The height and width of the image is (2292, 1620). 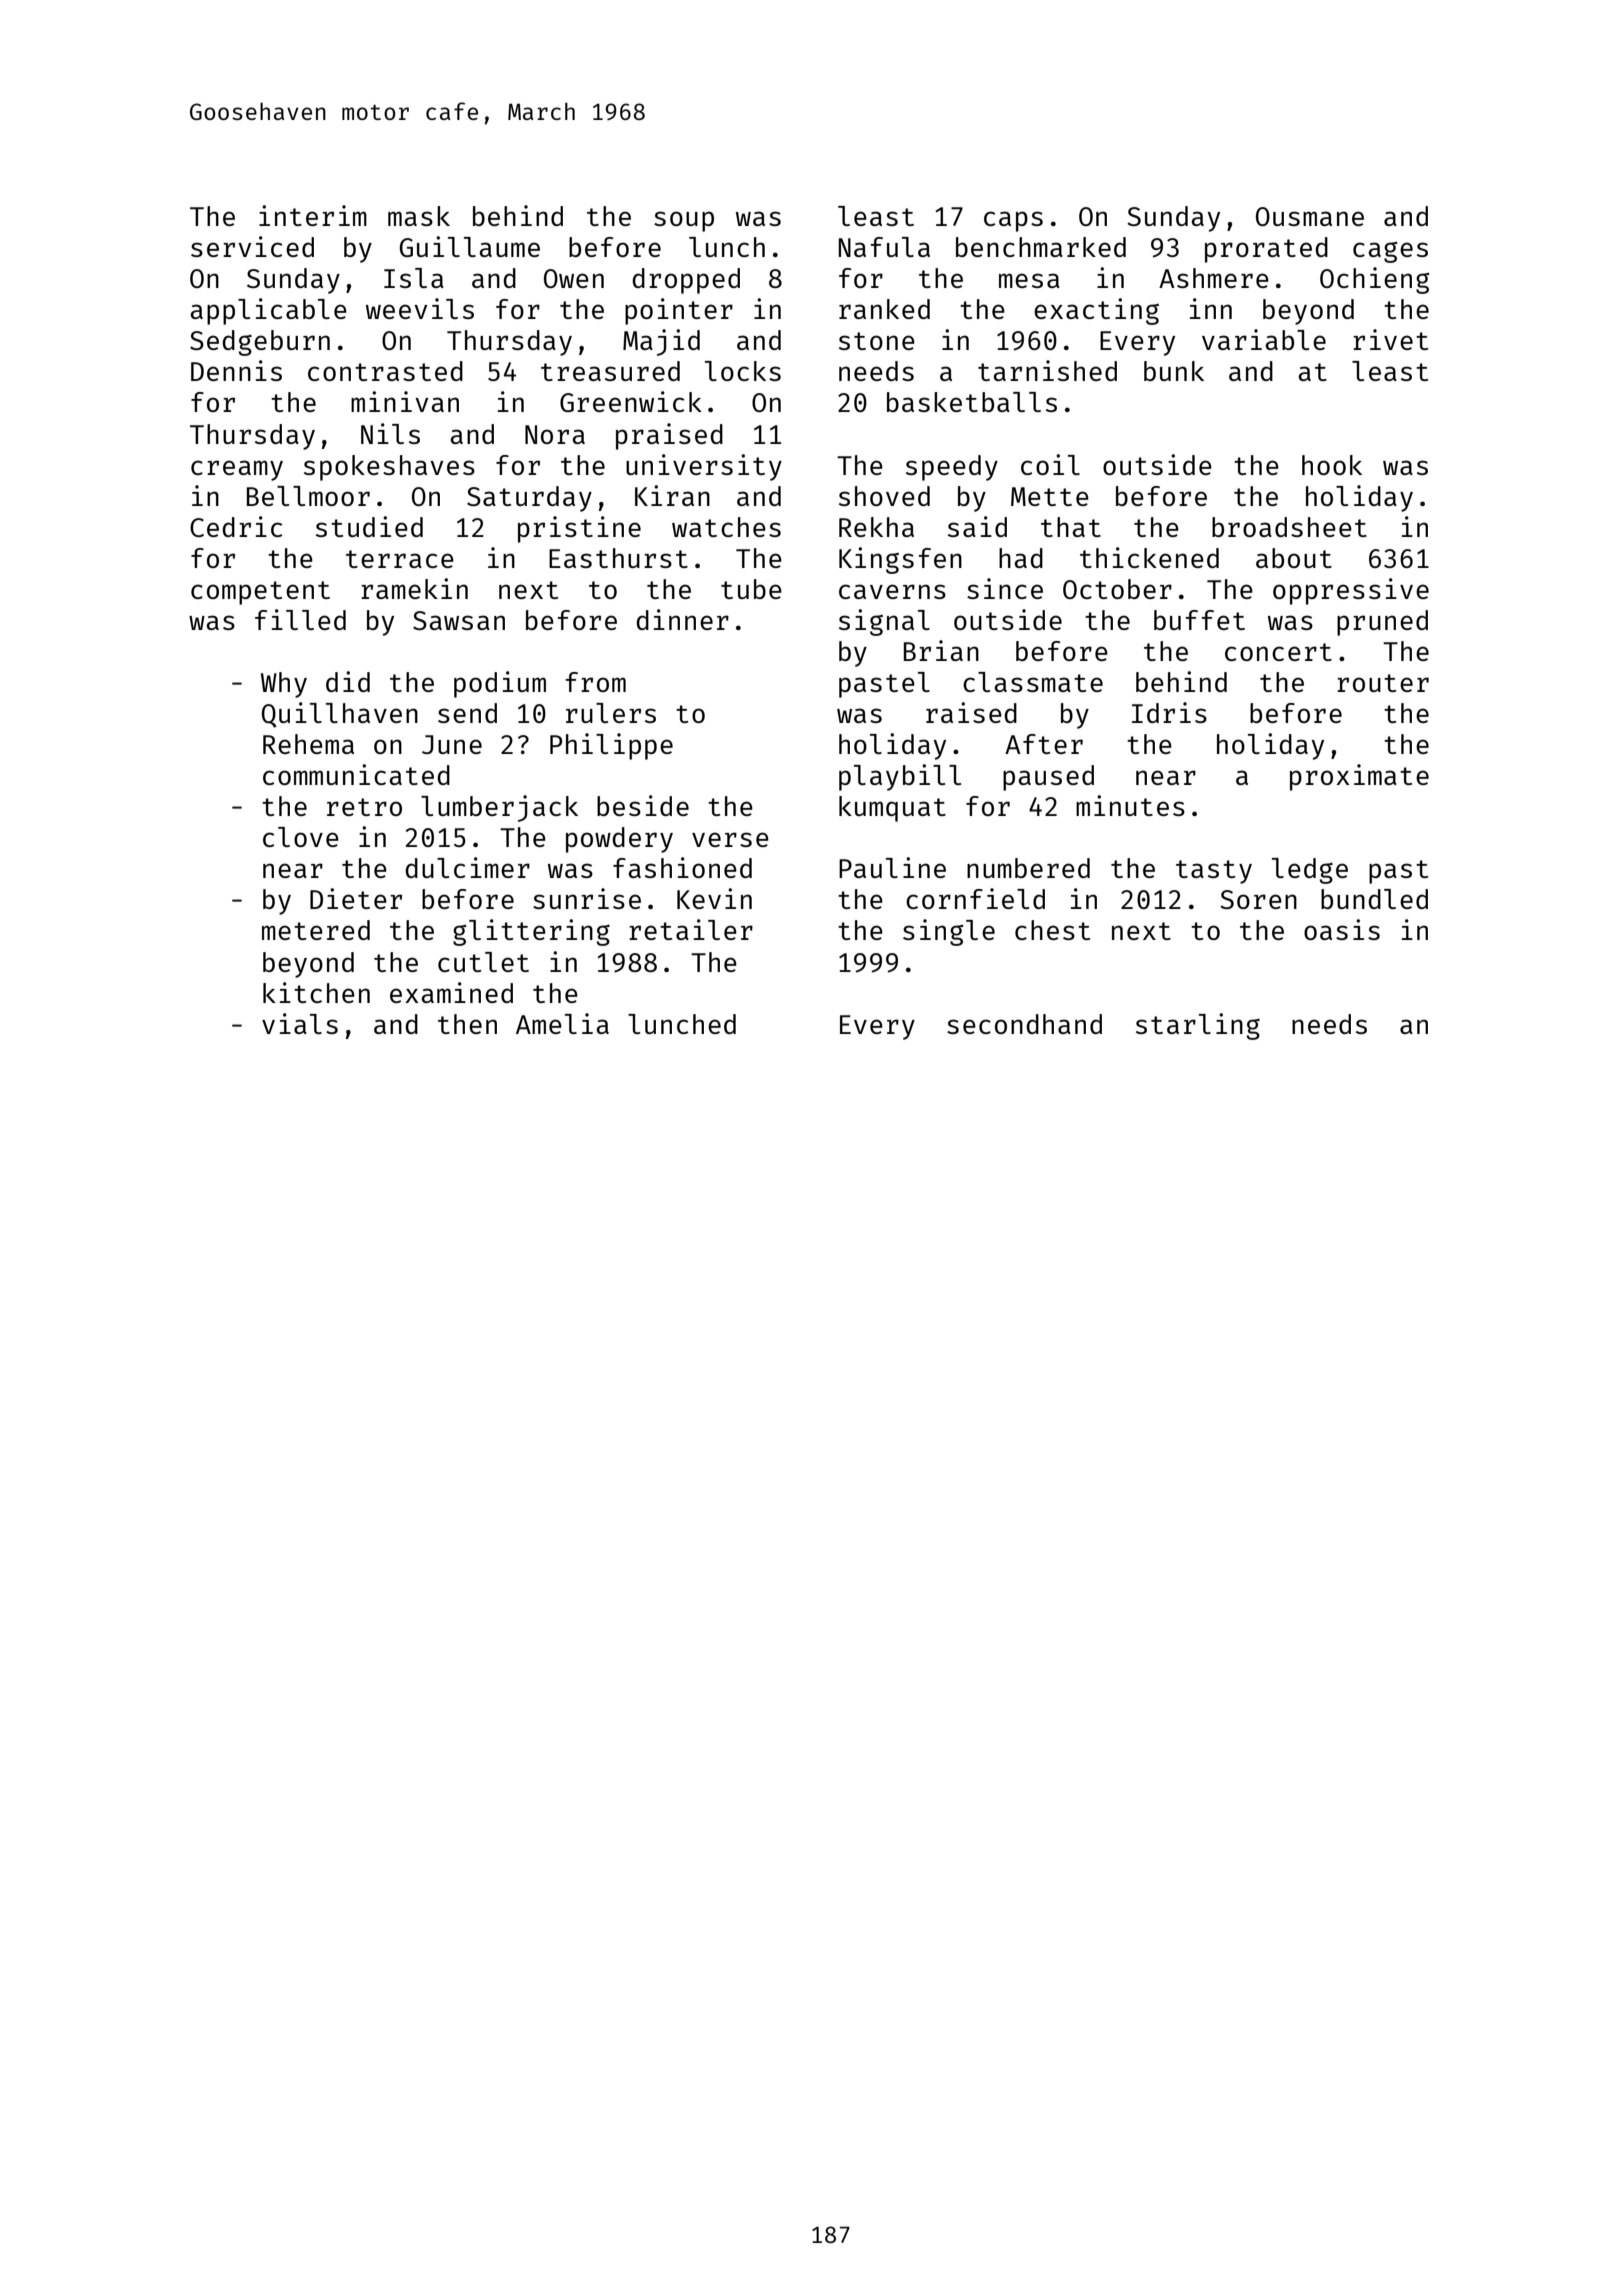 I want to click on soup, so click(x=684, y=221).
